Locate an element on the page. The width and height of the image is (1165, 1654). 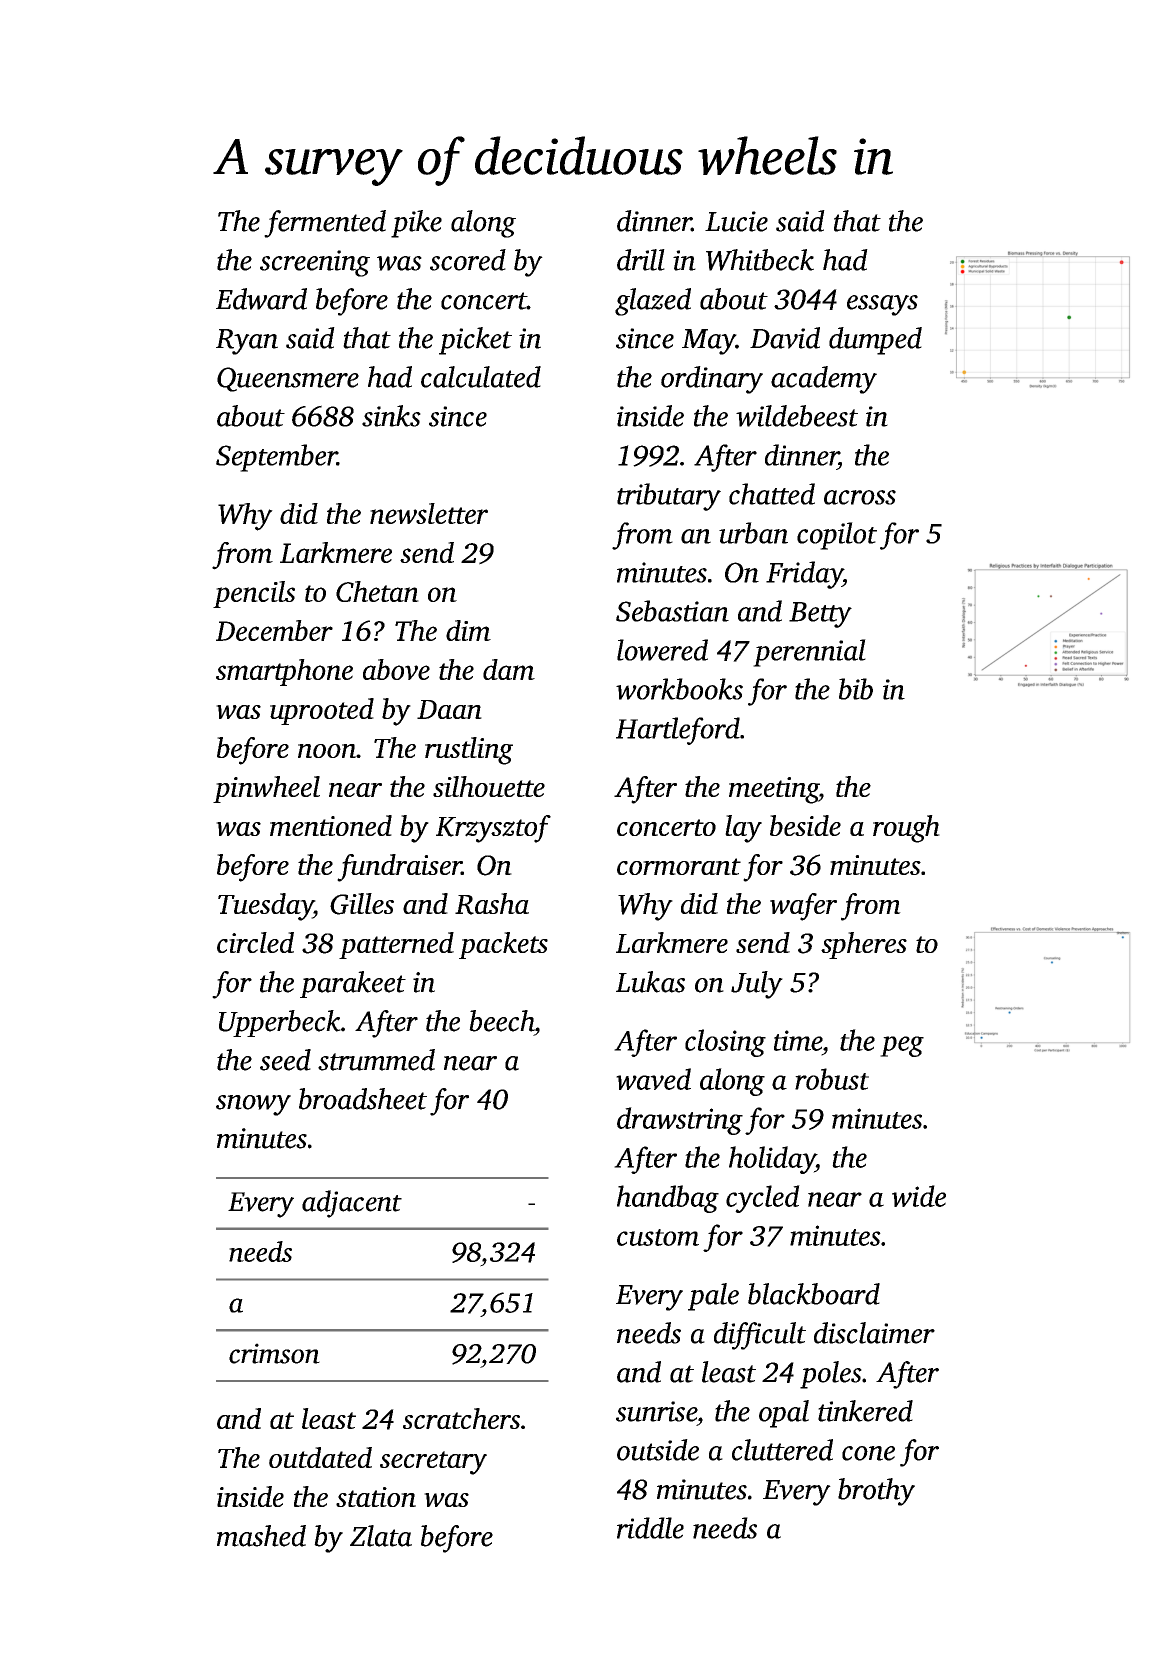
pinwheel is located at coordinates (266, 789).
